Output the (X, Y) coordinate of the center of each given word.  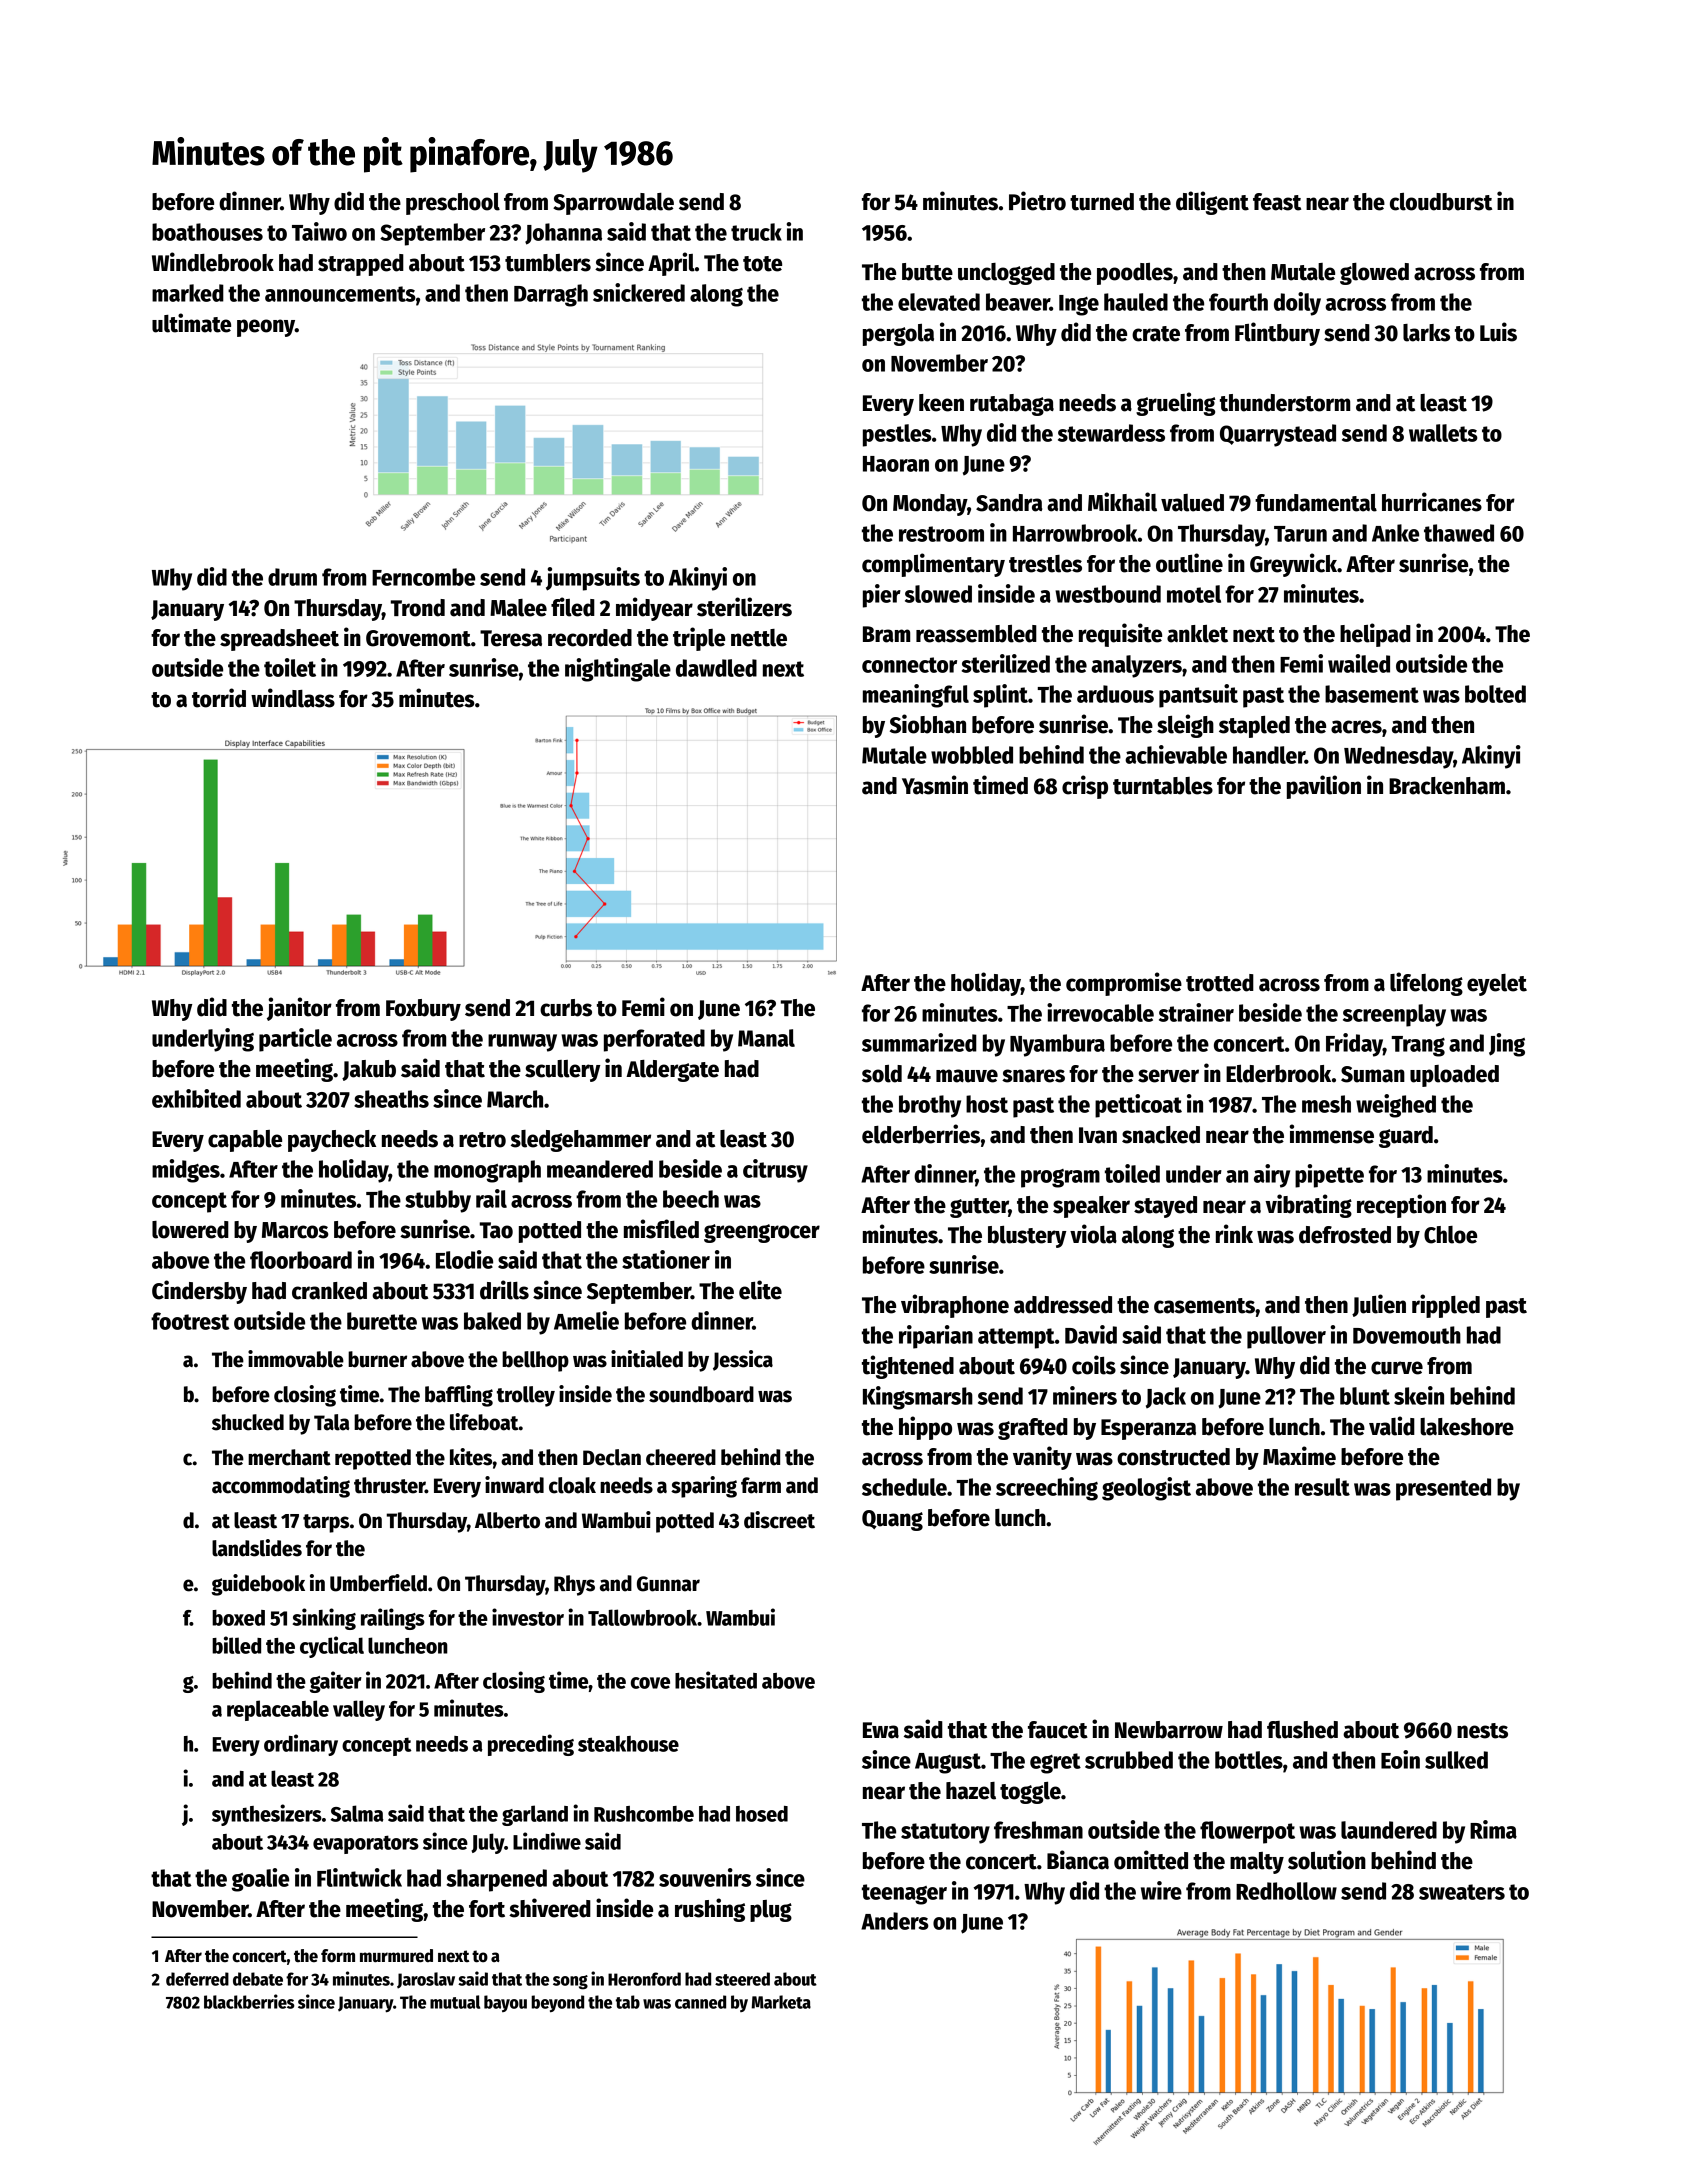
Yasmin (935, 785)
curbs (566, 1008)
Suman (1373, 1074)
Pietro (1037, 201)
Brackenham (1447, 786)
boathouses (207, 232)
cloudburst (1441, 202)
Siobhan (928, 724)
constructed (1173, 1457)
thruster (389, 1485)
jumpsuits (593, 579)
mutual (455, 2002)
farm (761, 1485)
